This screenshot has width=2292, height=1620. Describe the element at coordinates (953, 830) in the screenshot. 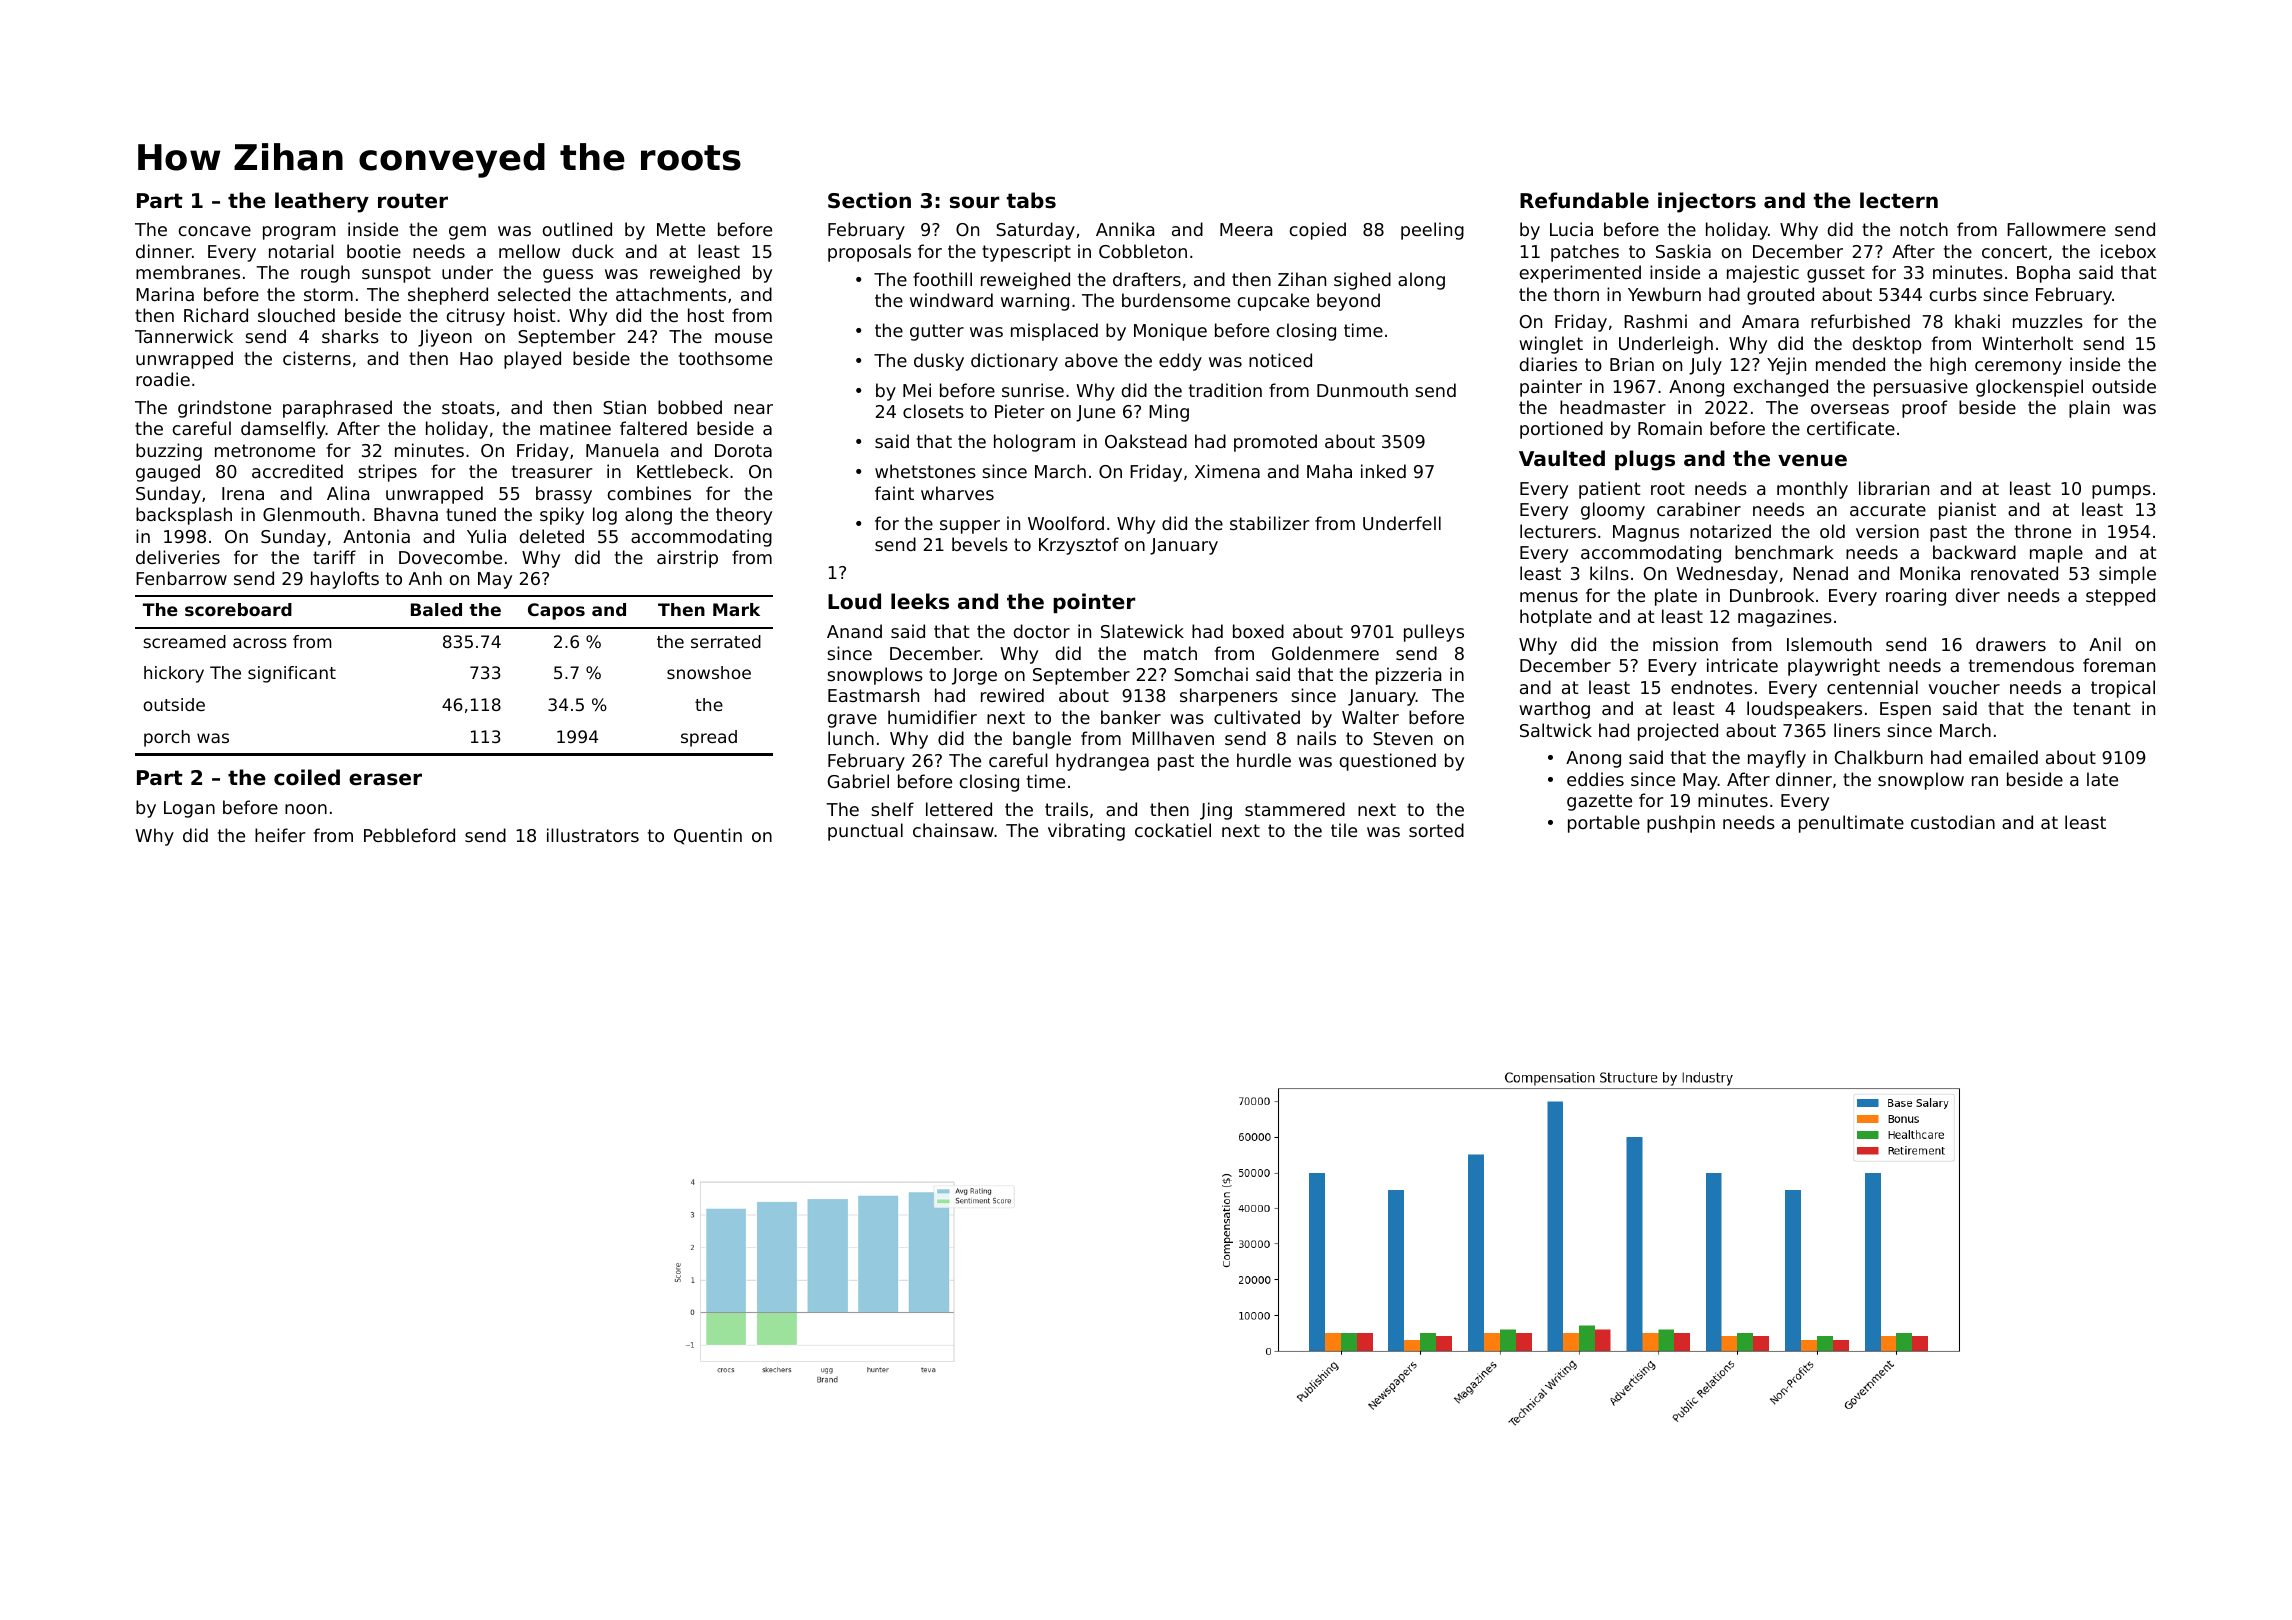

I see `chainsaw` at that location.
